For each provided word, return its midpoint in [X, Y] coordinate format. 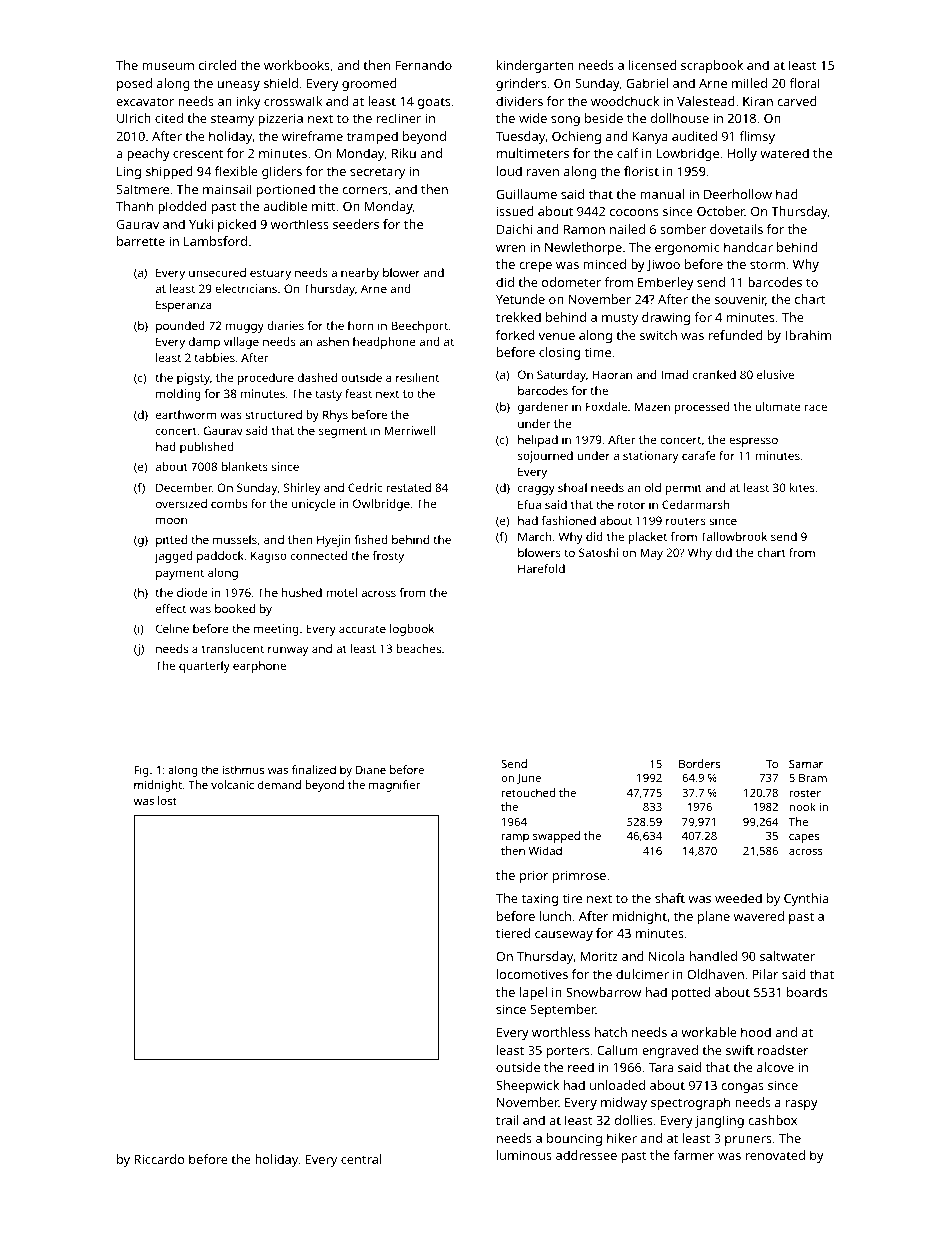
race [816, 407]
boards [807, 992]
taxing [540, 899]
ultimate [778, 406]
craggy [536, 490]
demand [279, 784]
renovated [775, 1155]
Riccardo [159, 1159]
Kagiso [269, 557]
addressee [586, 1155]
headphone [384, 343]
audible [285, 206]
